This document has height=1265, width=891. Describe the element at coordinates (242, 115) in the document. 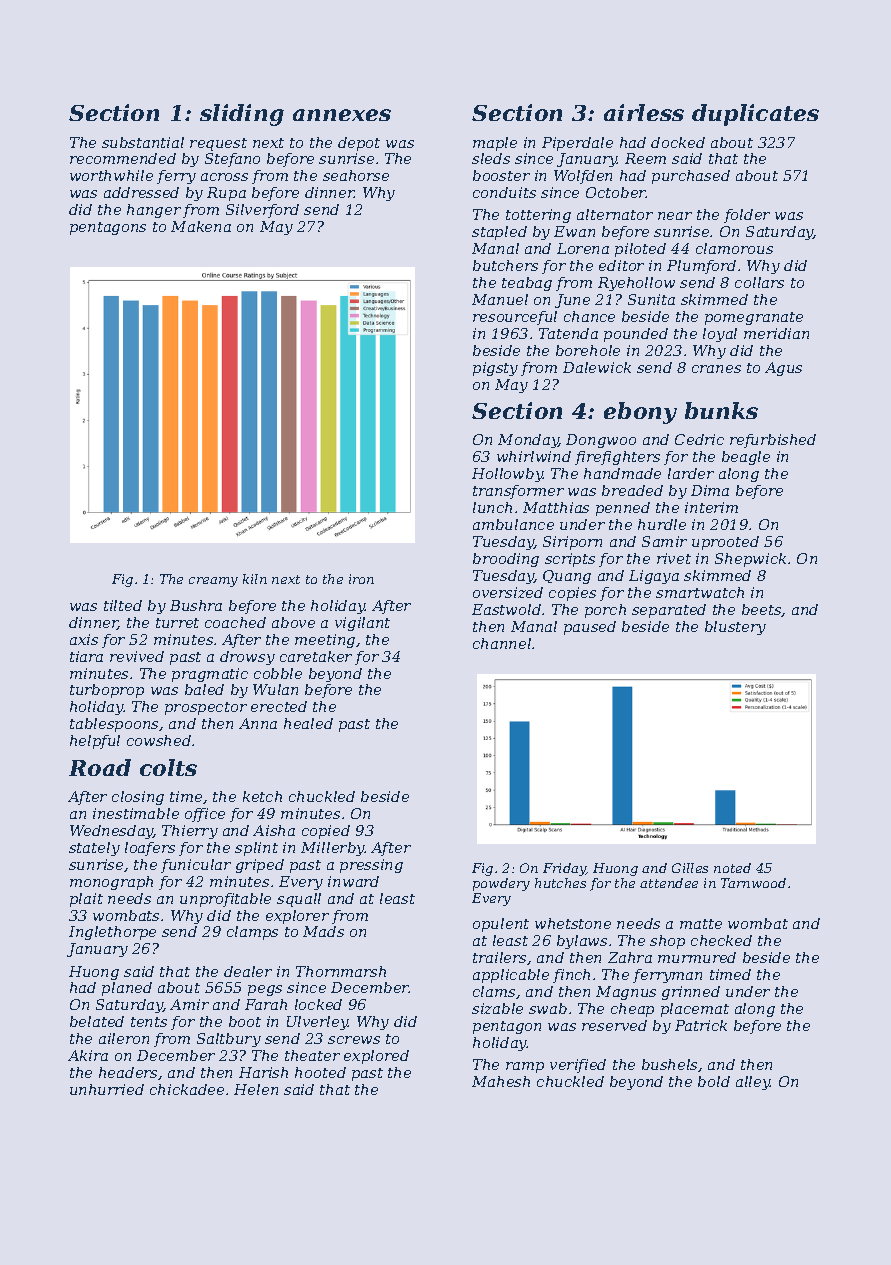

I see `sliding` at that location.
